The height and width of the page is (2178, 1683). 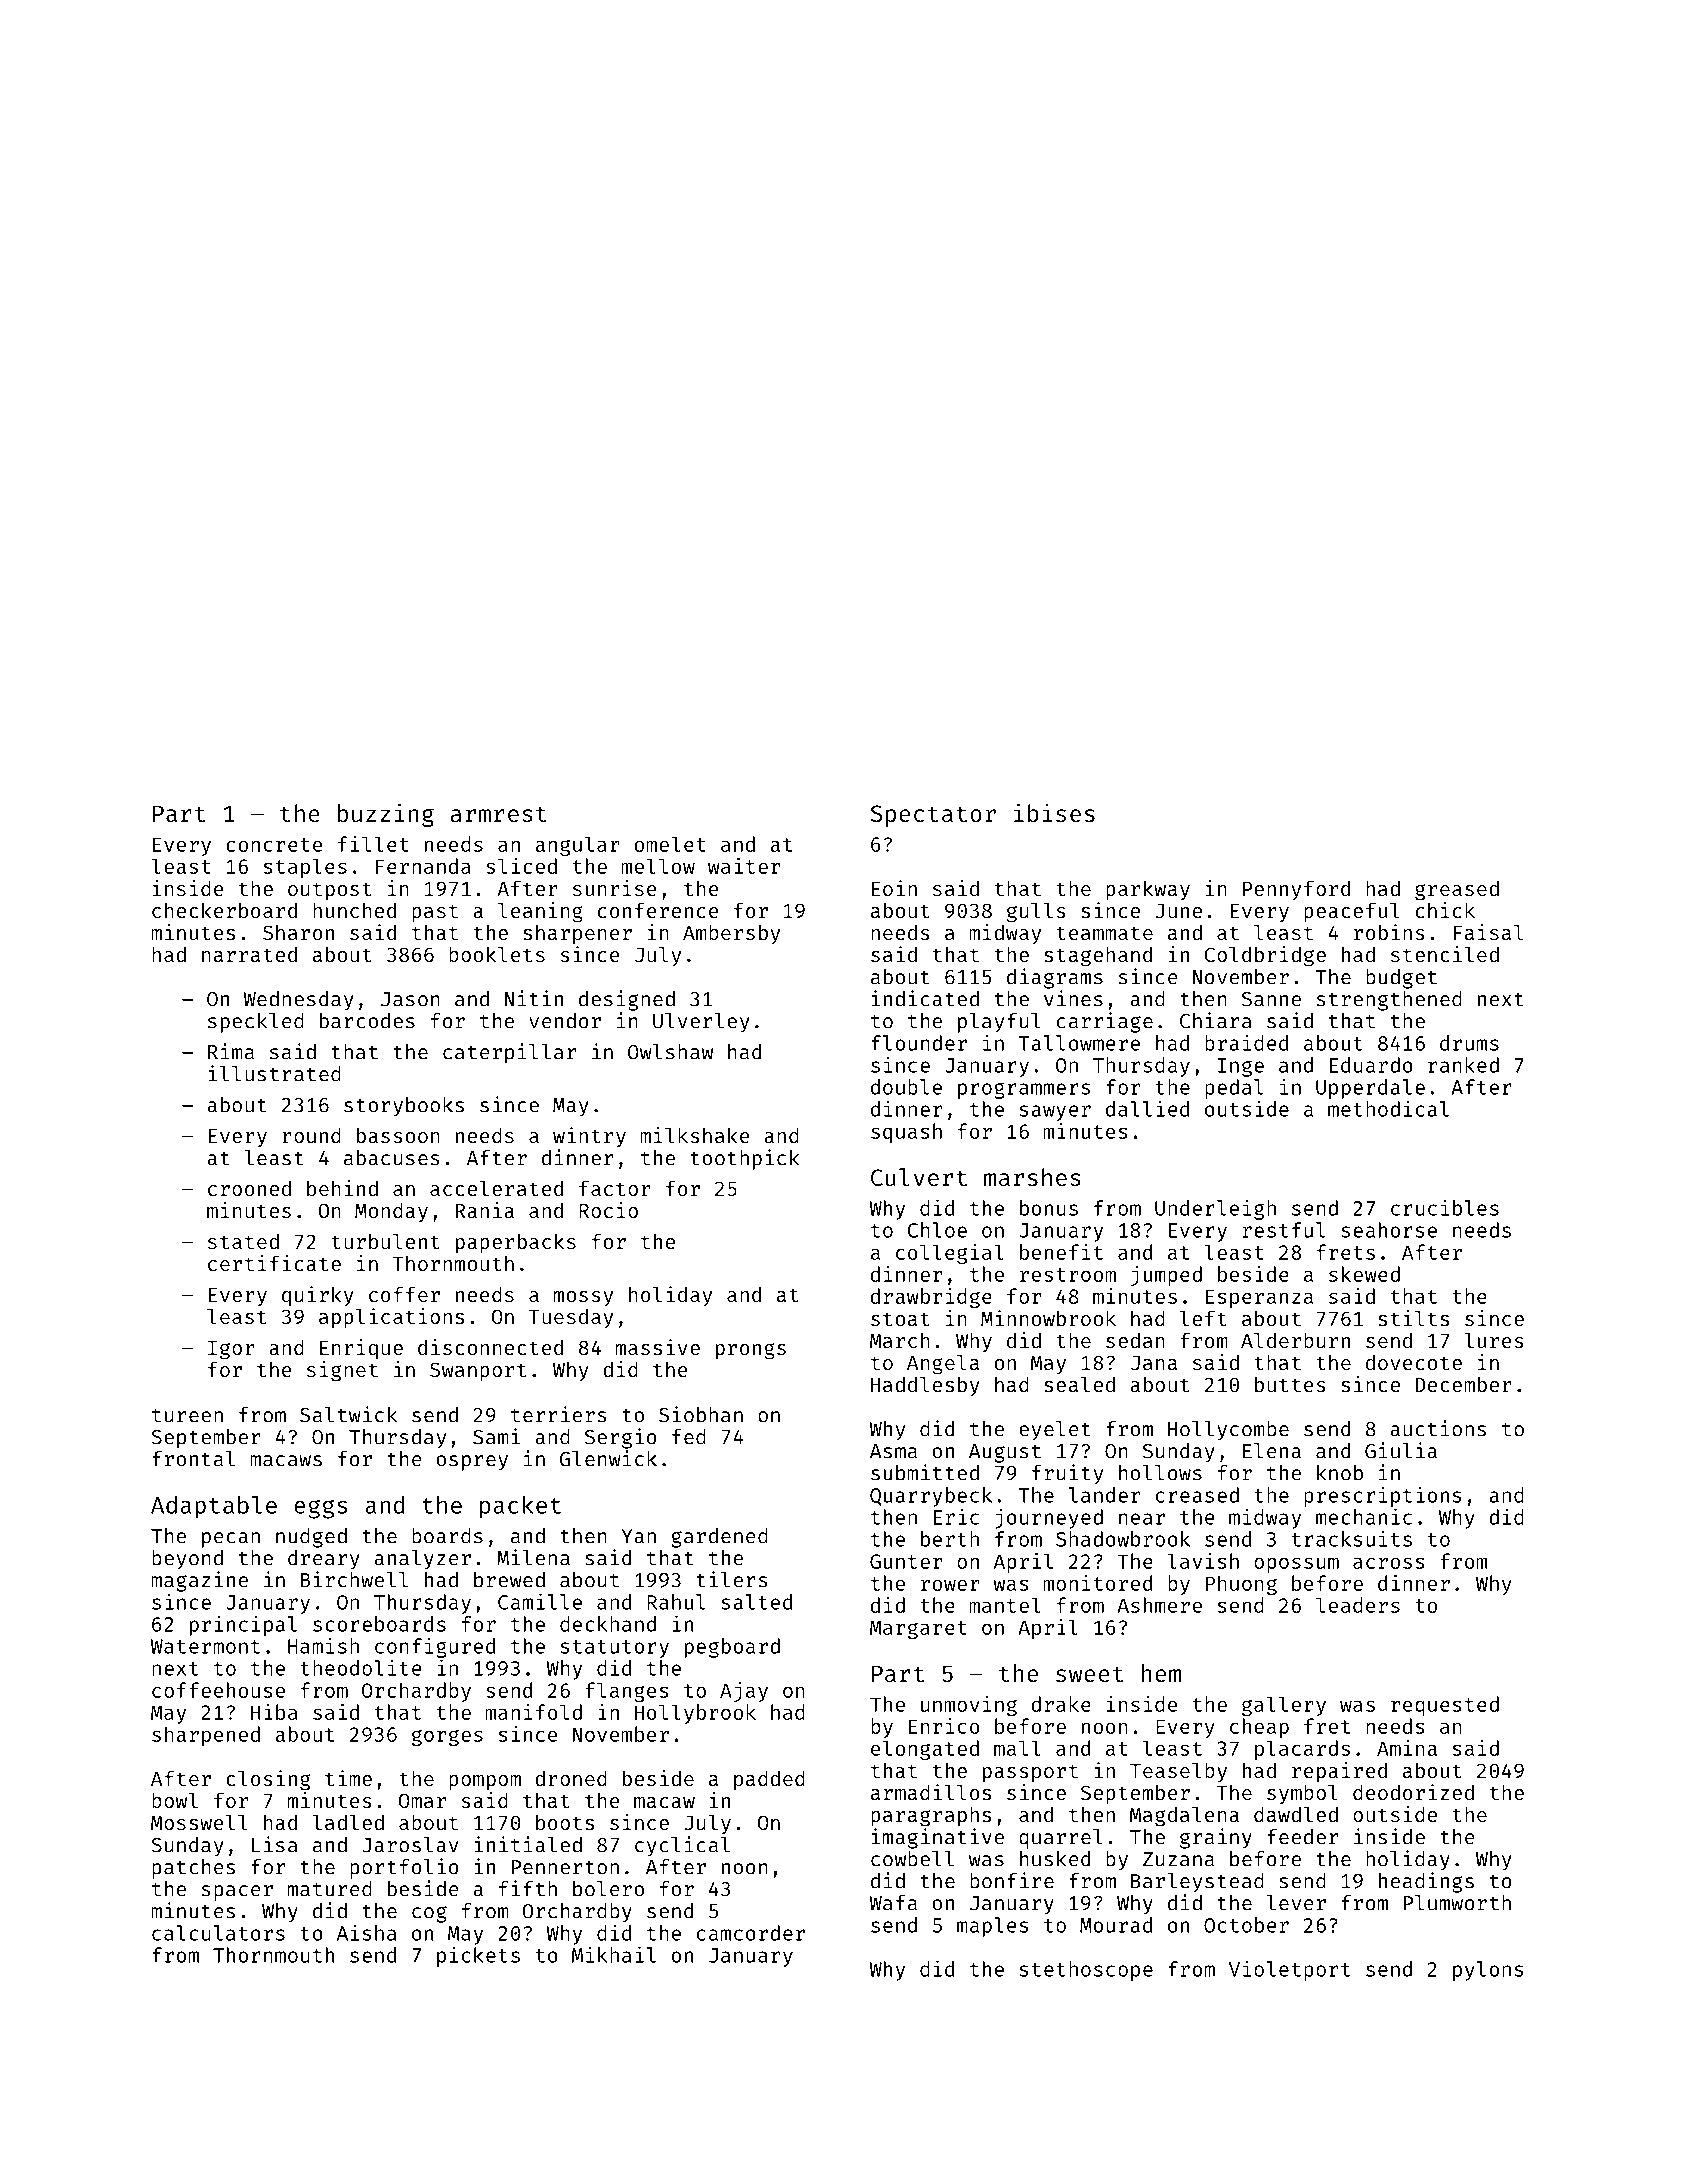 I want to click on armrest, so click(x=499, y=814).
